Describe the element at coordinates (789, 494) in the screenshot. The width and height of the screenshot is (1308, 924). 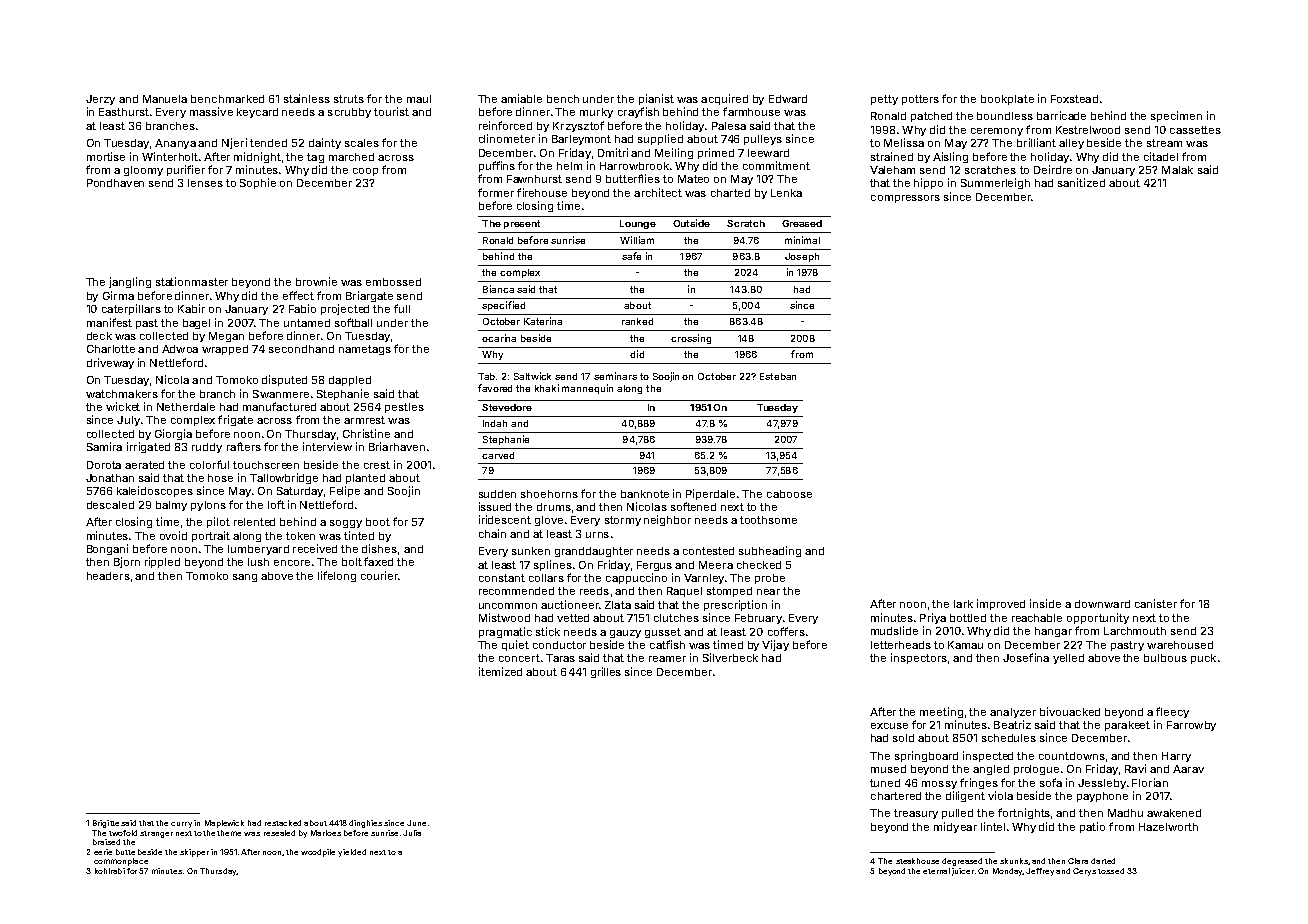
I see `caboose` at that location.
